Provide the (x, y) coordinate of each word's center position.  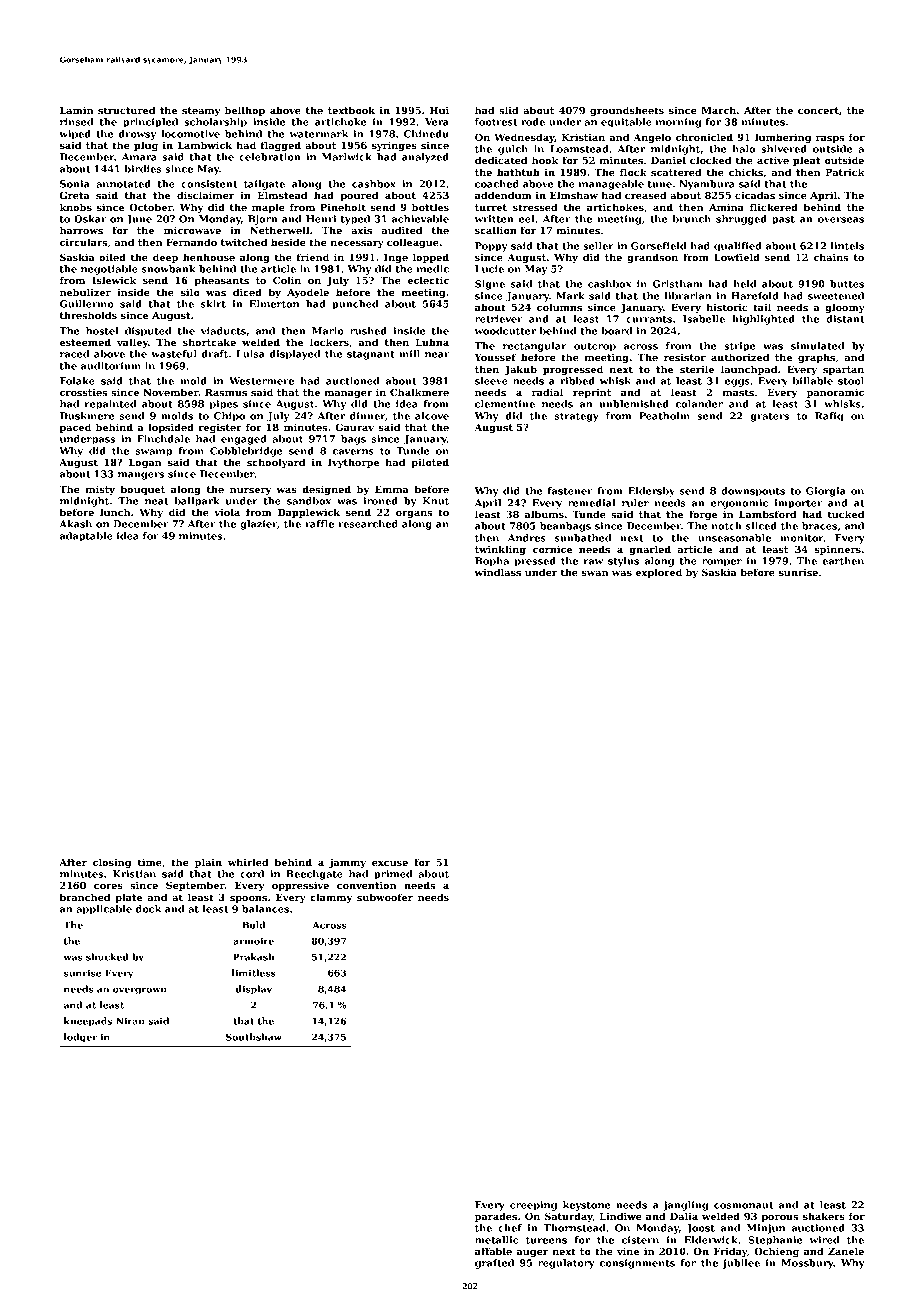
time (149, 862)
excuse (390, 863)
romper (722, 563)
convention (366, 885)
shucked (107, 957)
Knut (436, 501)
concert (818, 110)
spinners (838, 550)
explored (658, 573)
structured (126, 110)
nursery (250, 491)
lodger (80, 1038)
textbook (351, 110)
